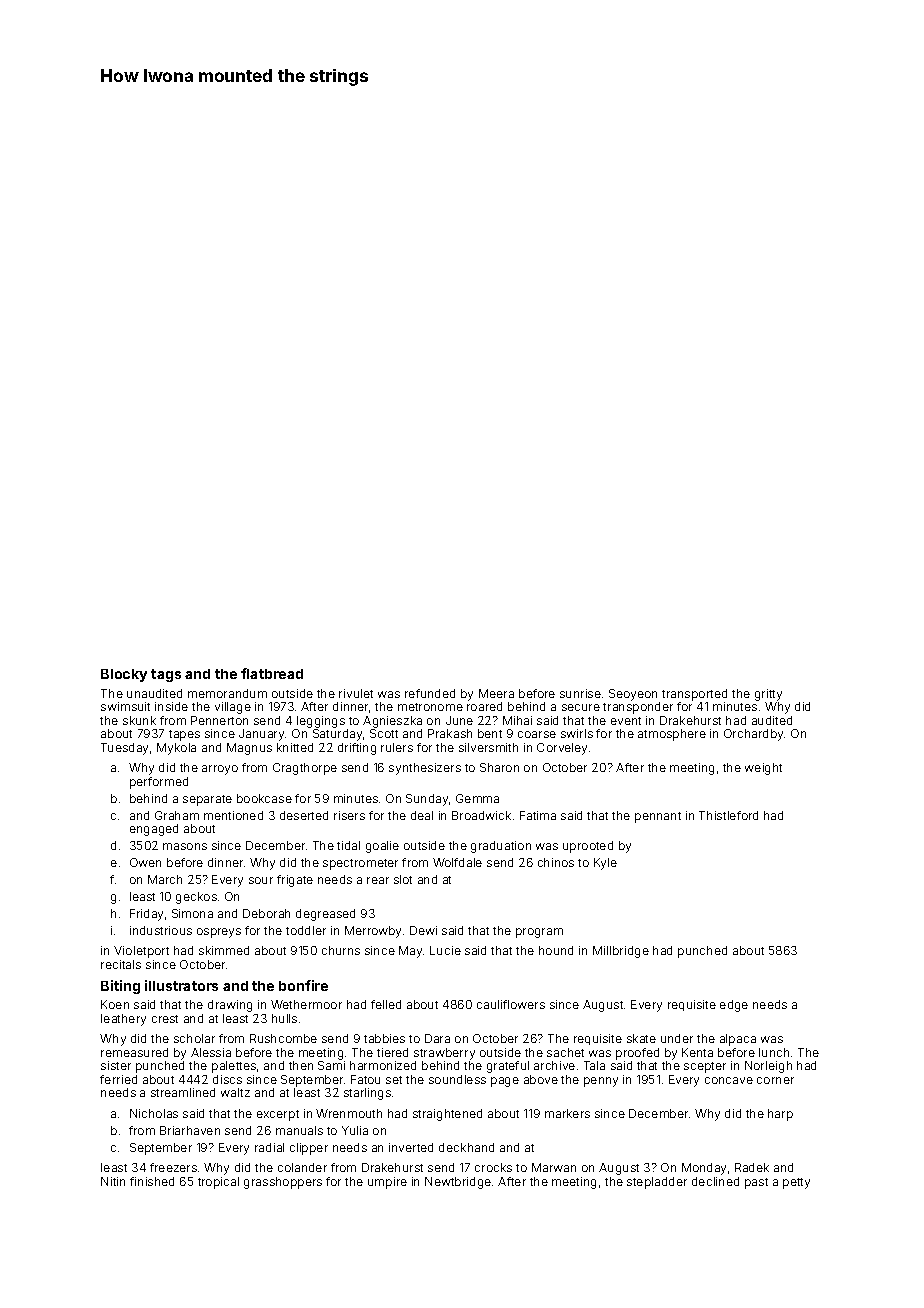 The image size is (924, 1308). Describe the element at coordinates (554, 1167) in the image. I see `Marwan` at that location.
